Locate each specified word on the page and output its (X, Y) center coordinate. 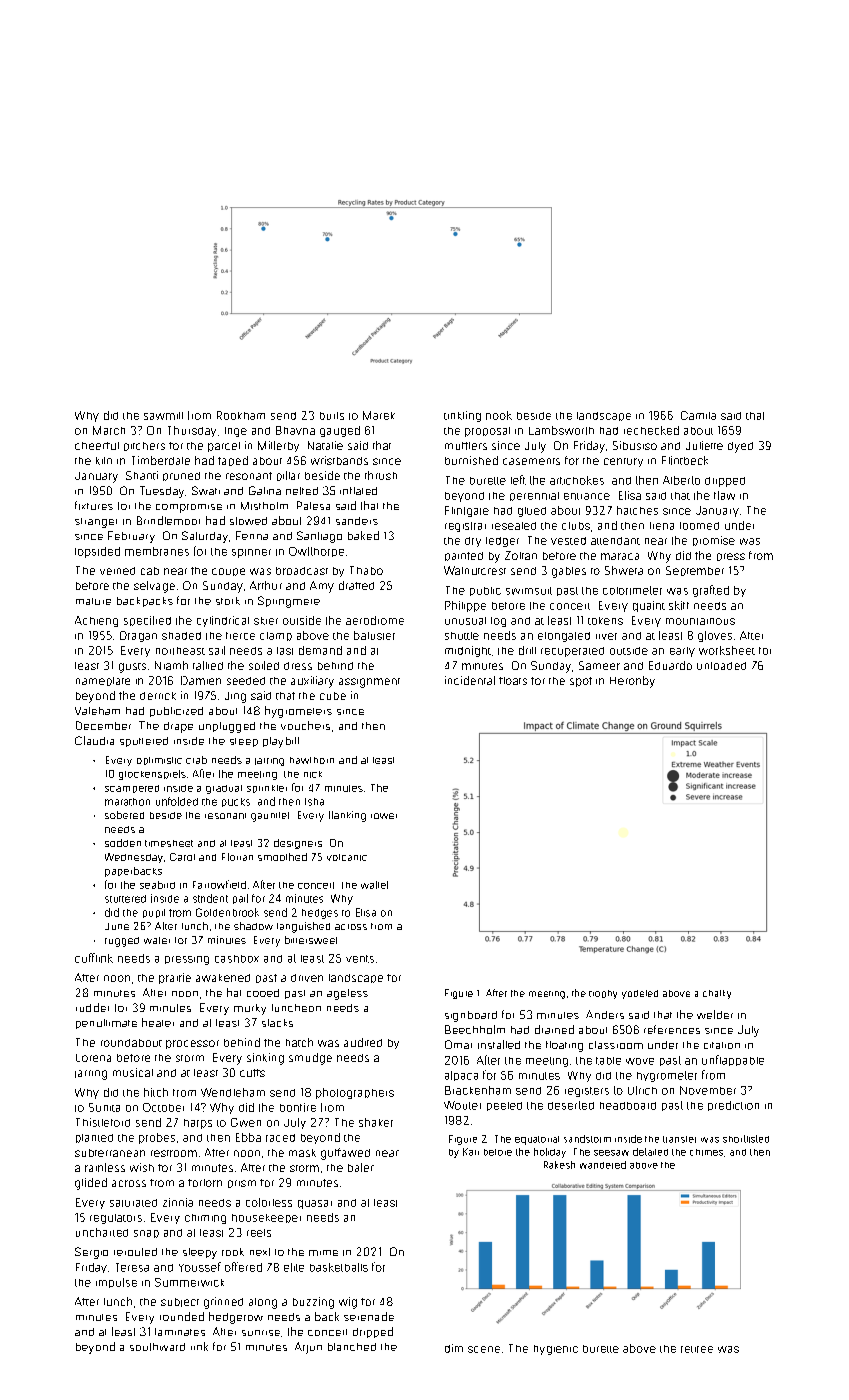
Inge (236, 432)
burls (332, 416)
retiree (697, 1349)
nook (499, 415)
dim (454, 1348)
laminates (180, 1332)
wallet (374, 885)
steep (244, 742)
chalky (717, 994)
